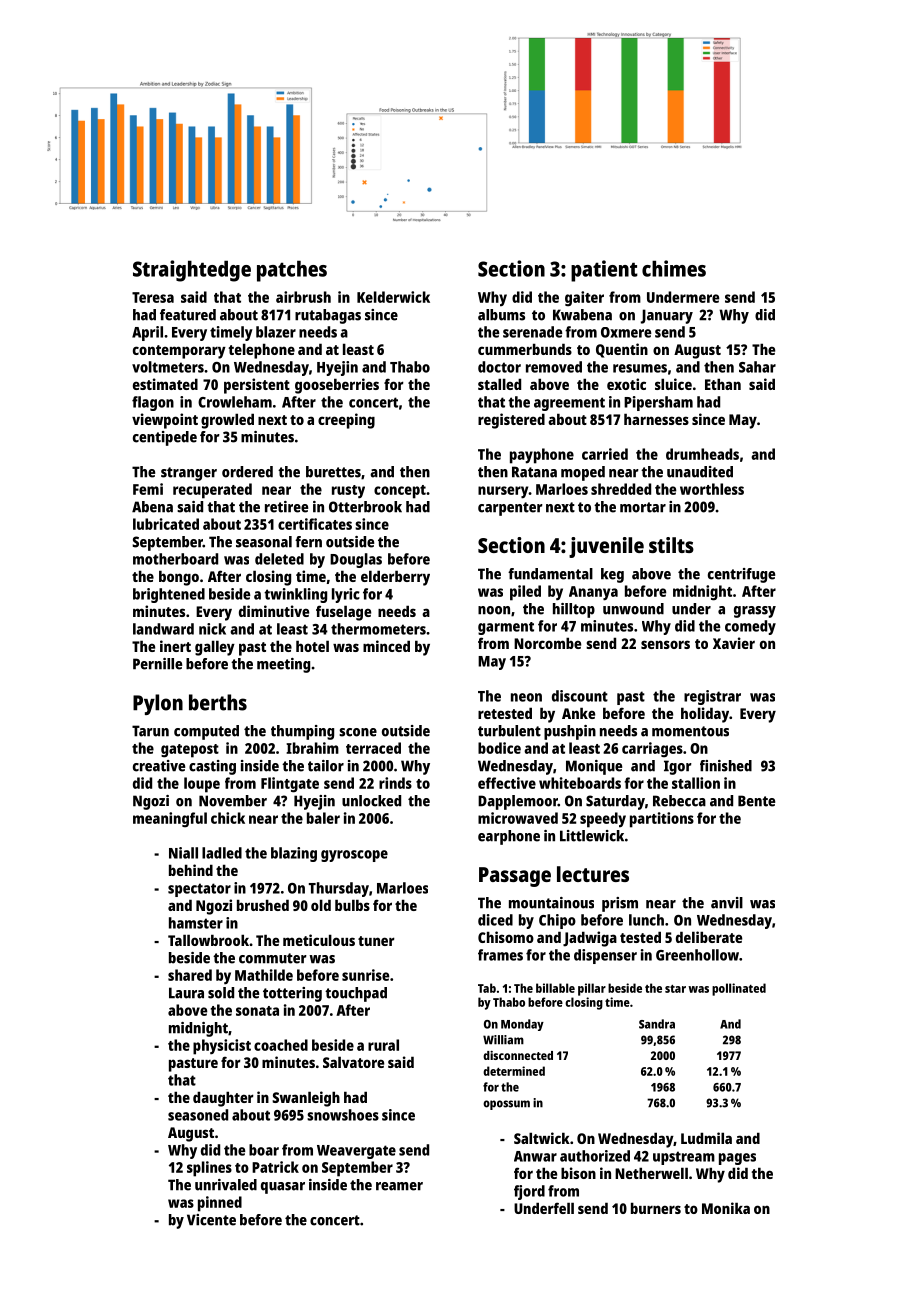  What do you see at coordinates (605, 454) in the screenshot?
I see `carried` at bounding box center [605, 454].
